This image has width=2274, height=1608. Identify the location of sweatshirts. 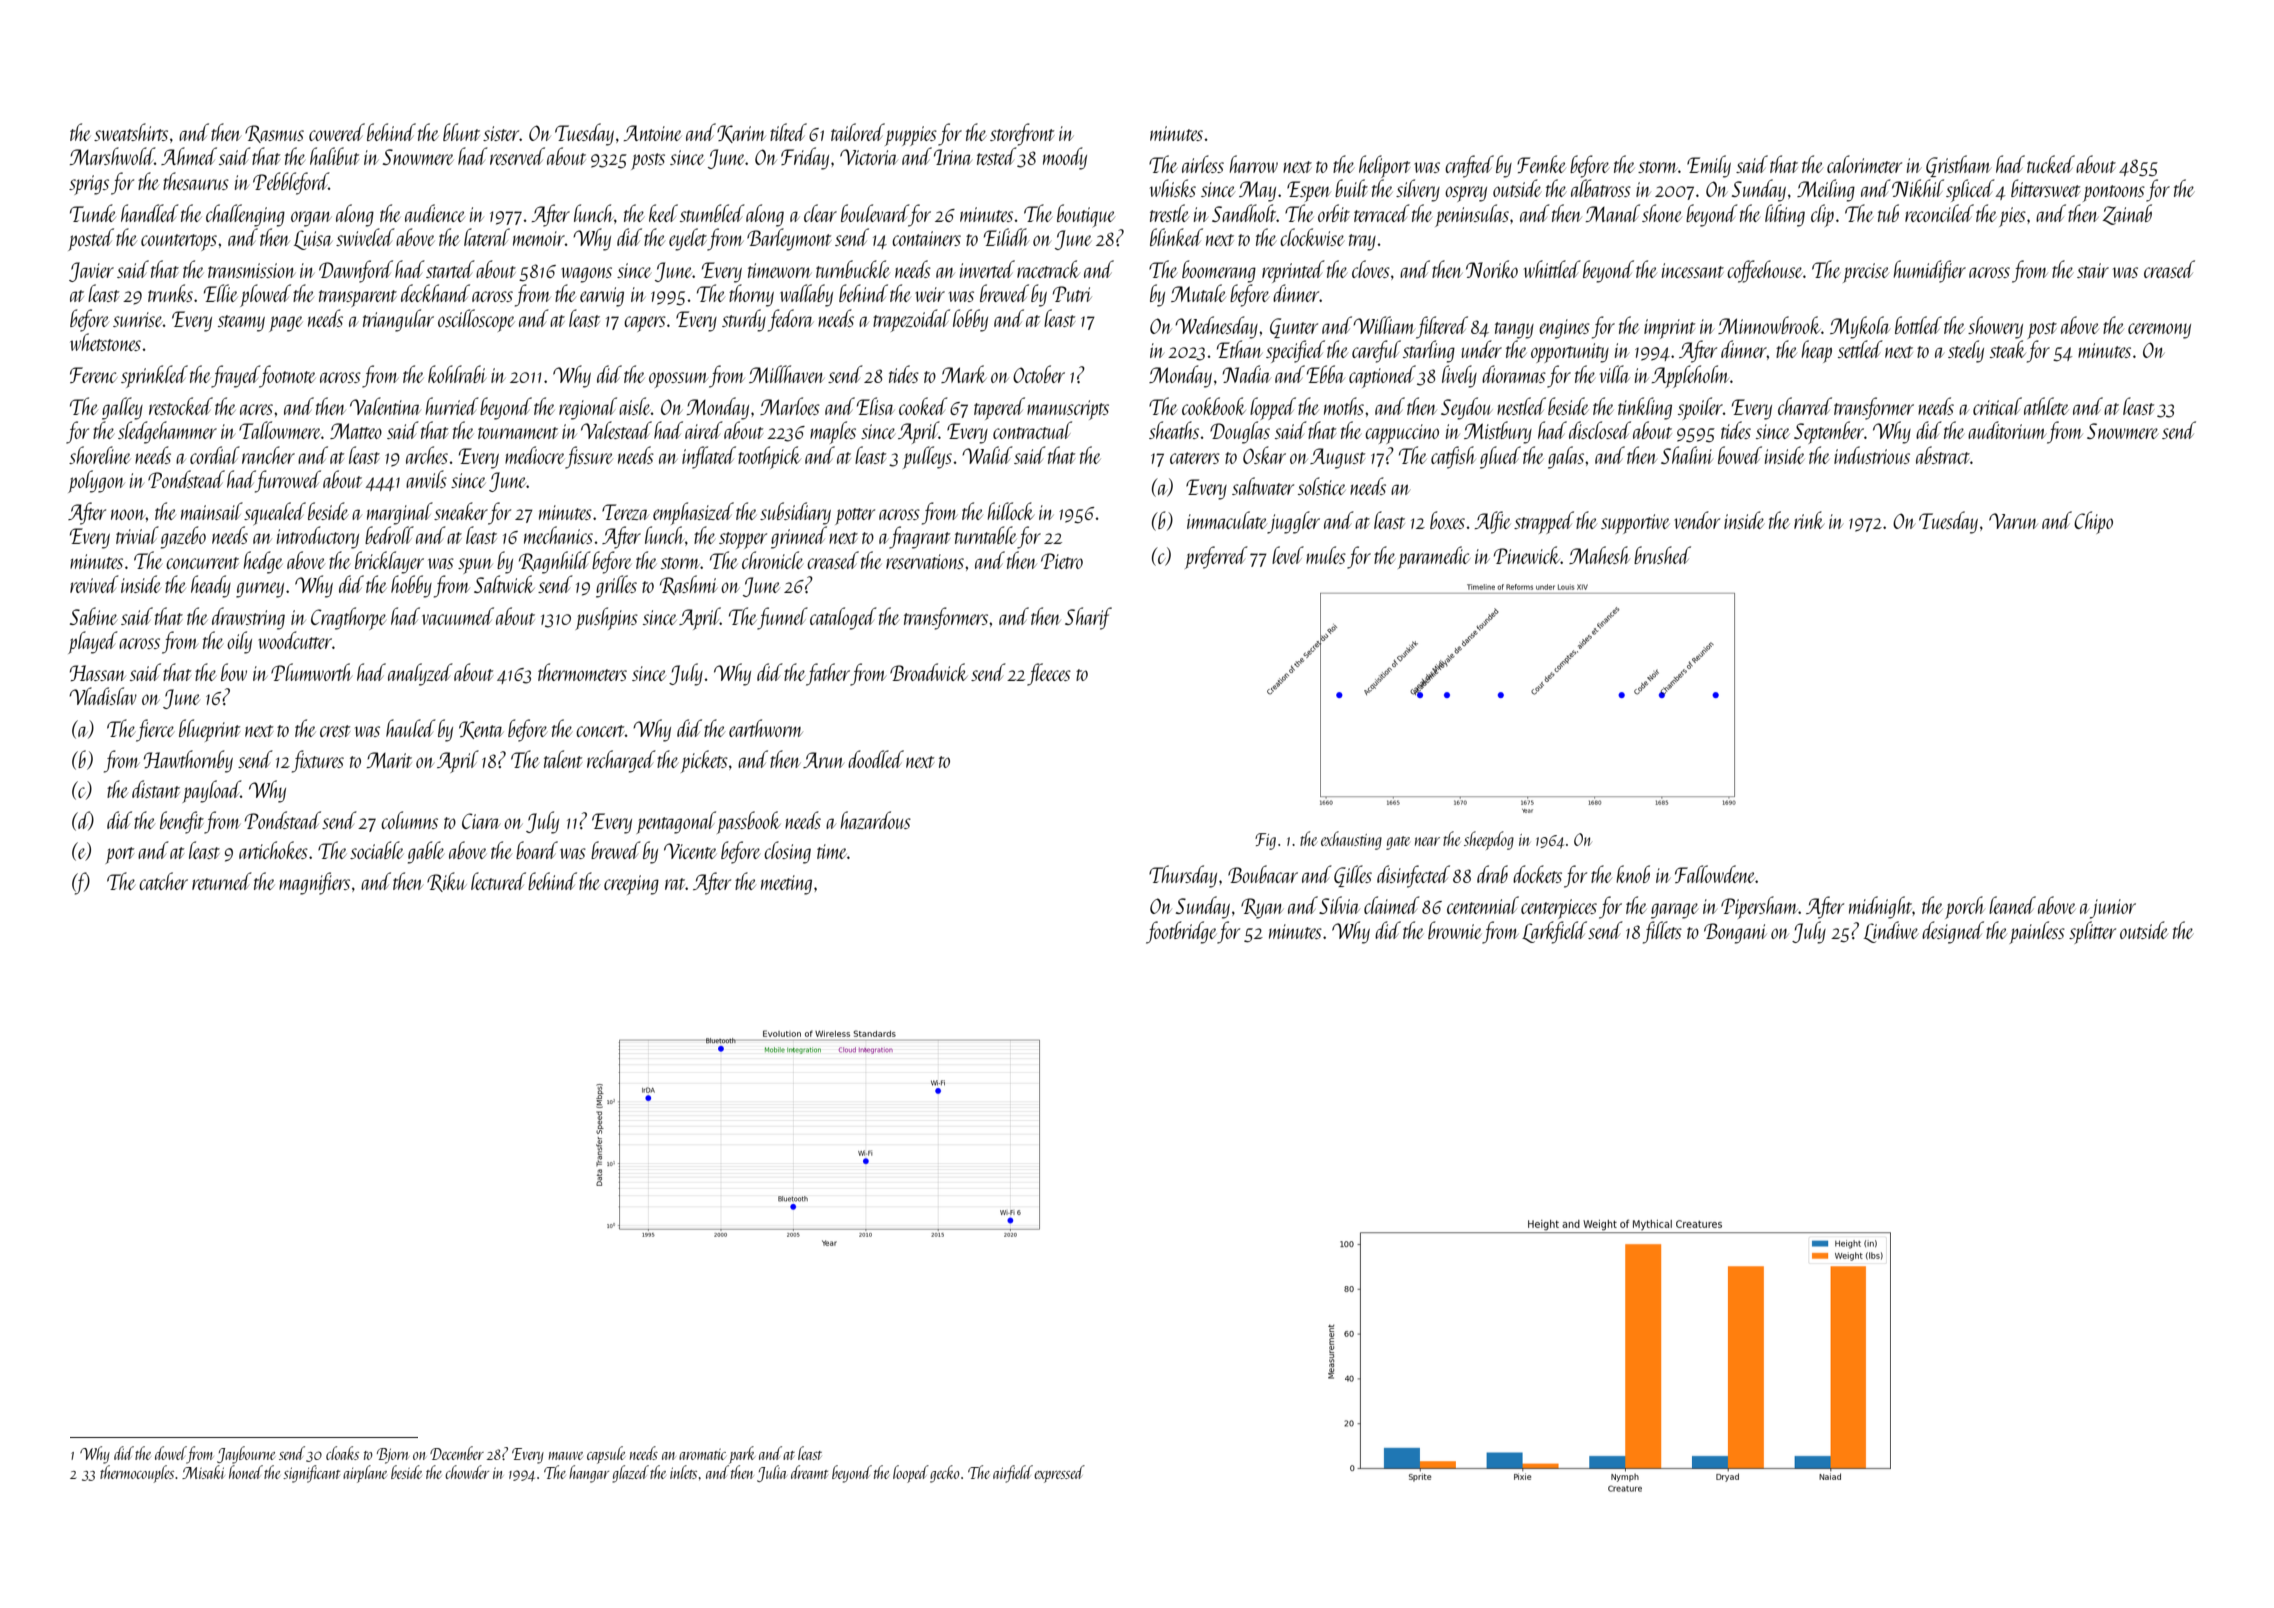
(131, 132).
